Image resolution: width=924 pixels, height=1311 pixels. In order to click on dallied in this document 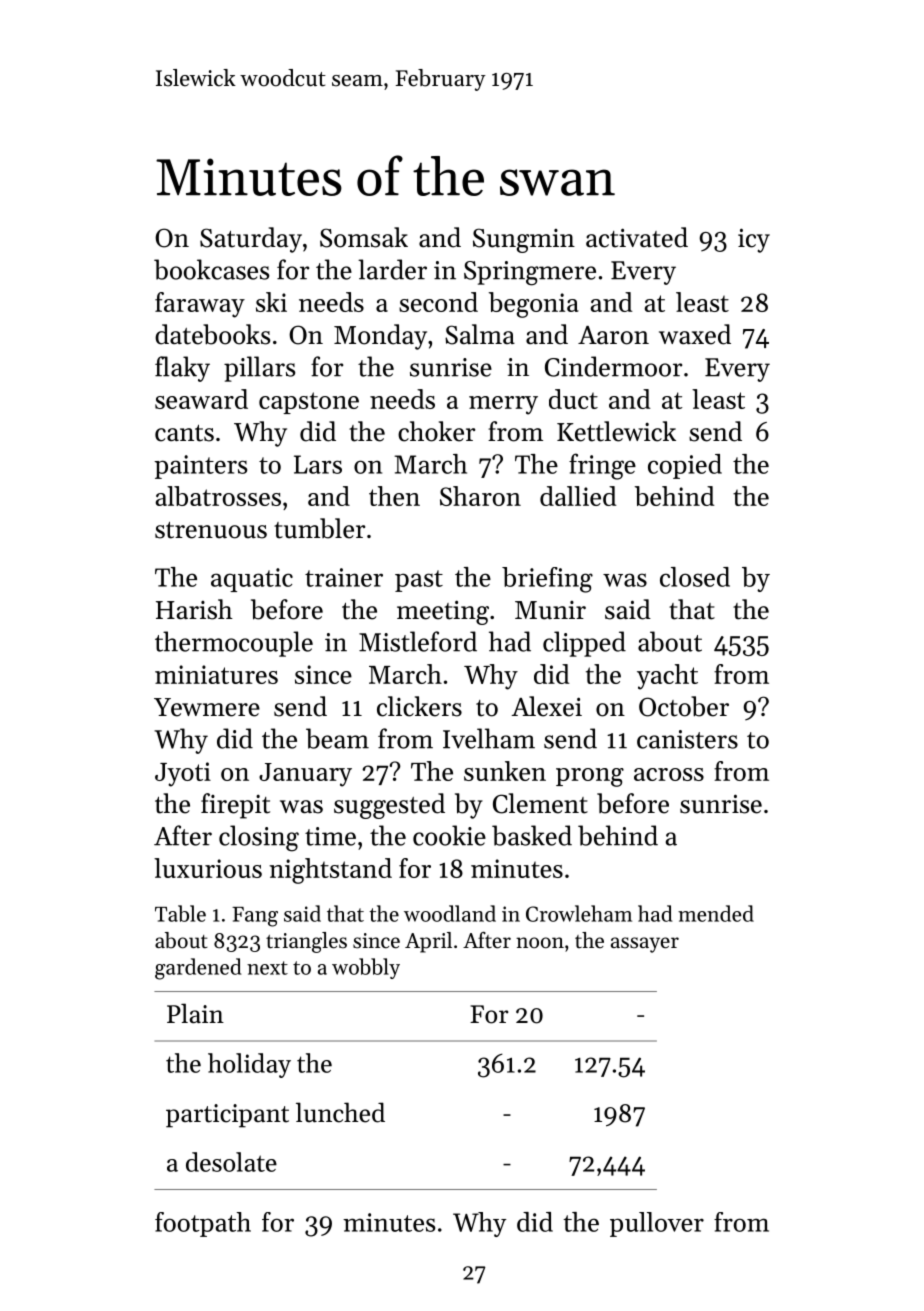, I will do `click(578, 496)`.
